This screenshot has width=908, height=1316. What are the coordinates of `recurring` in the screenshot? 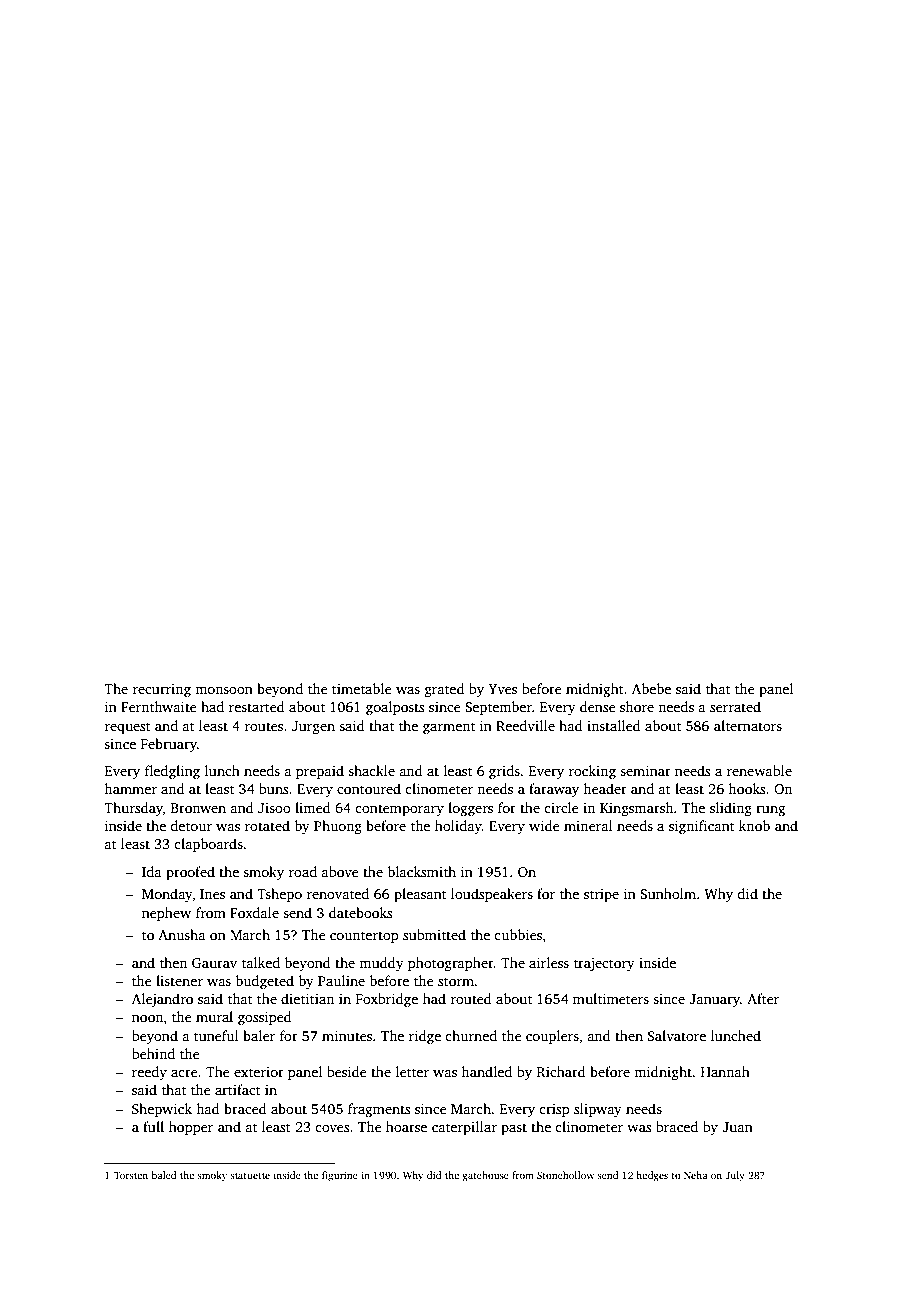 It's located at (162, 690).
